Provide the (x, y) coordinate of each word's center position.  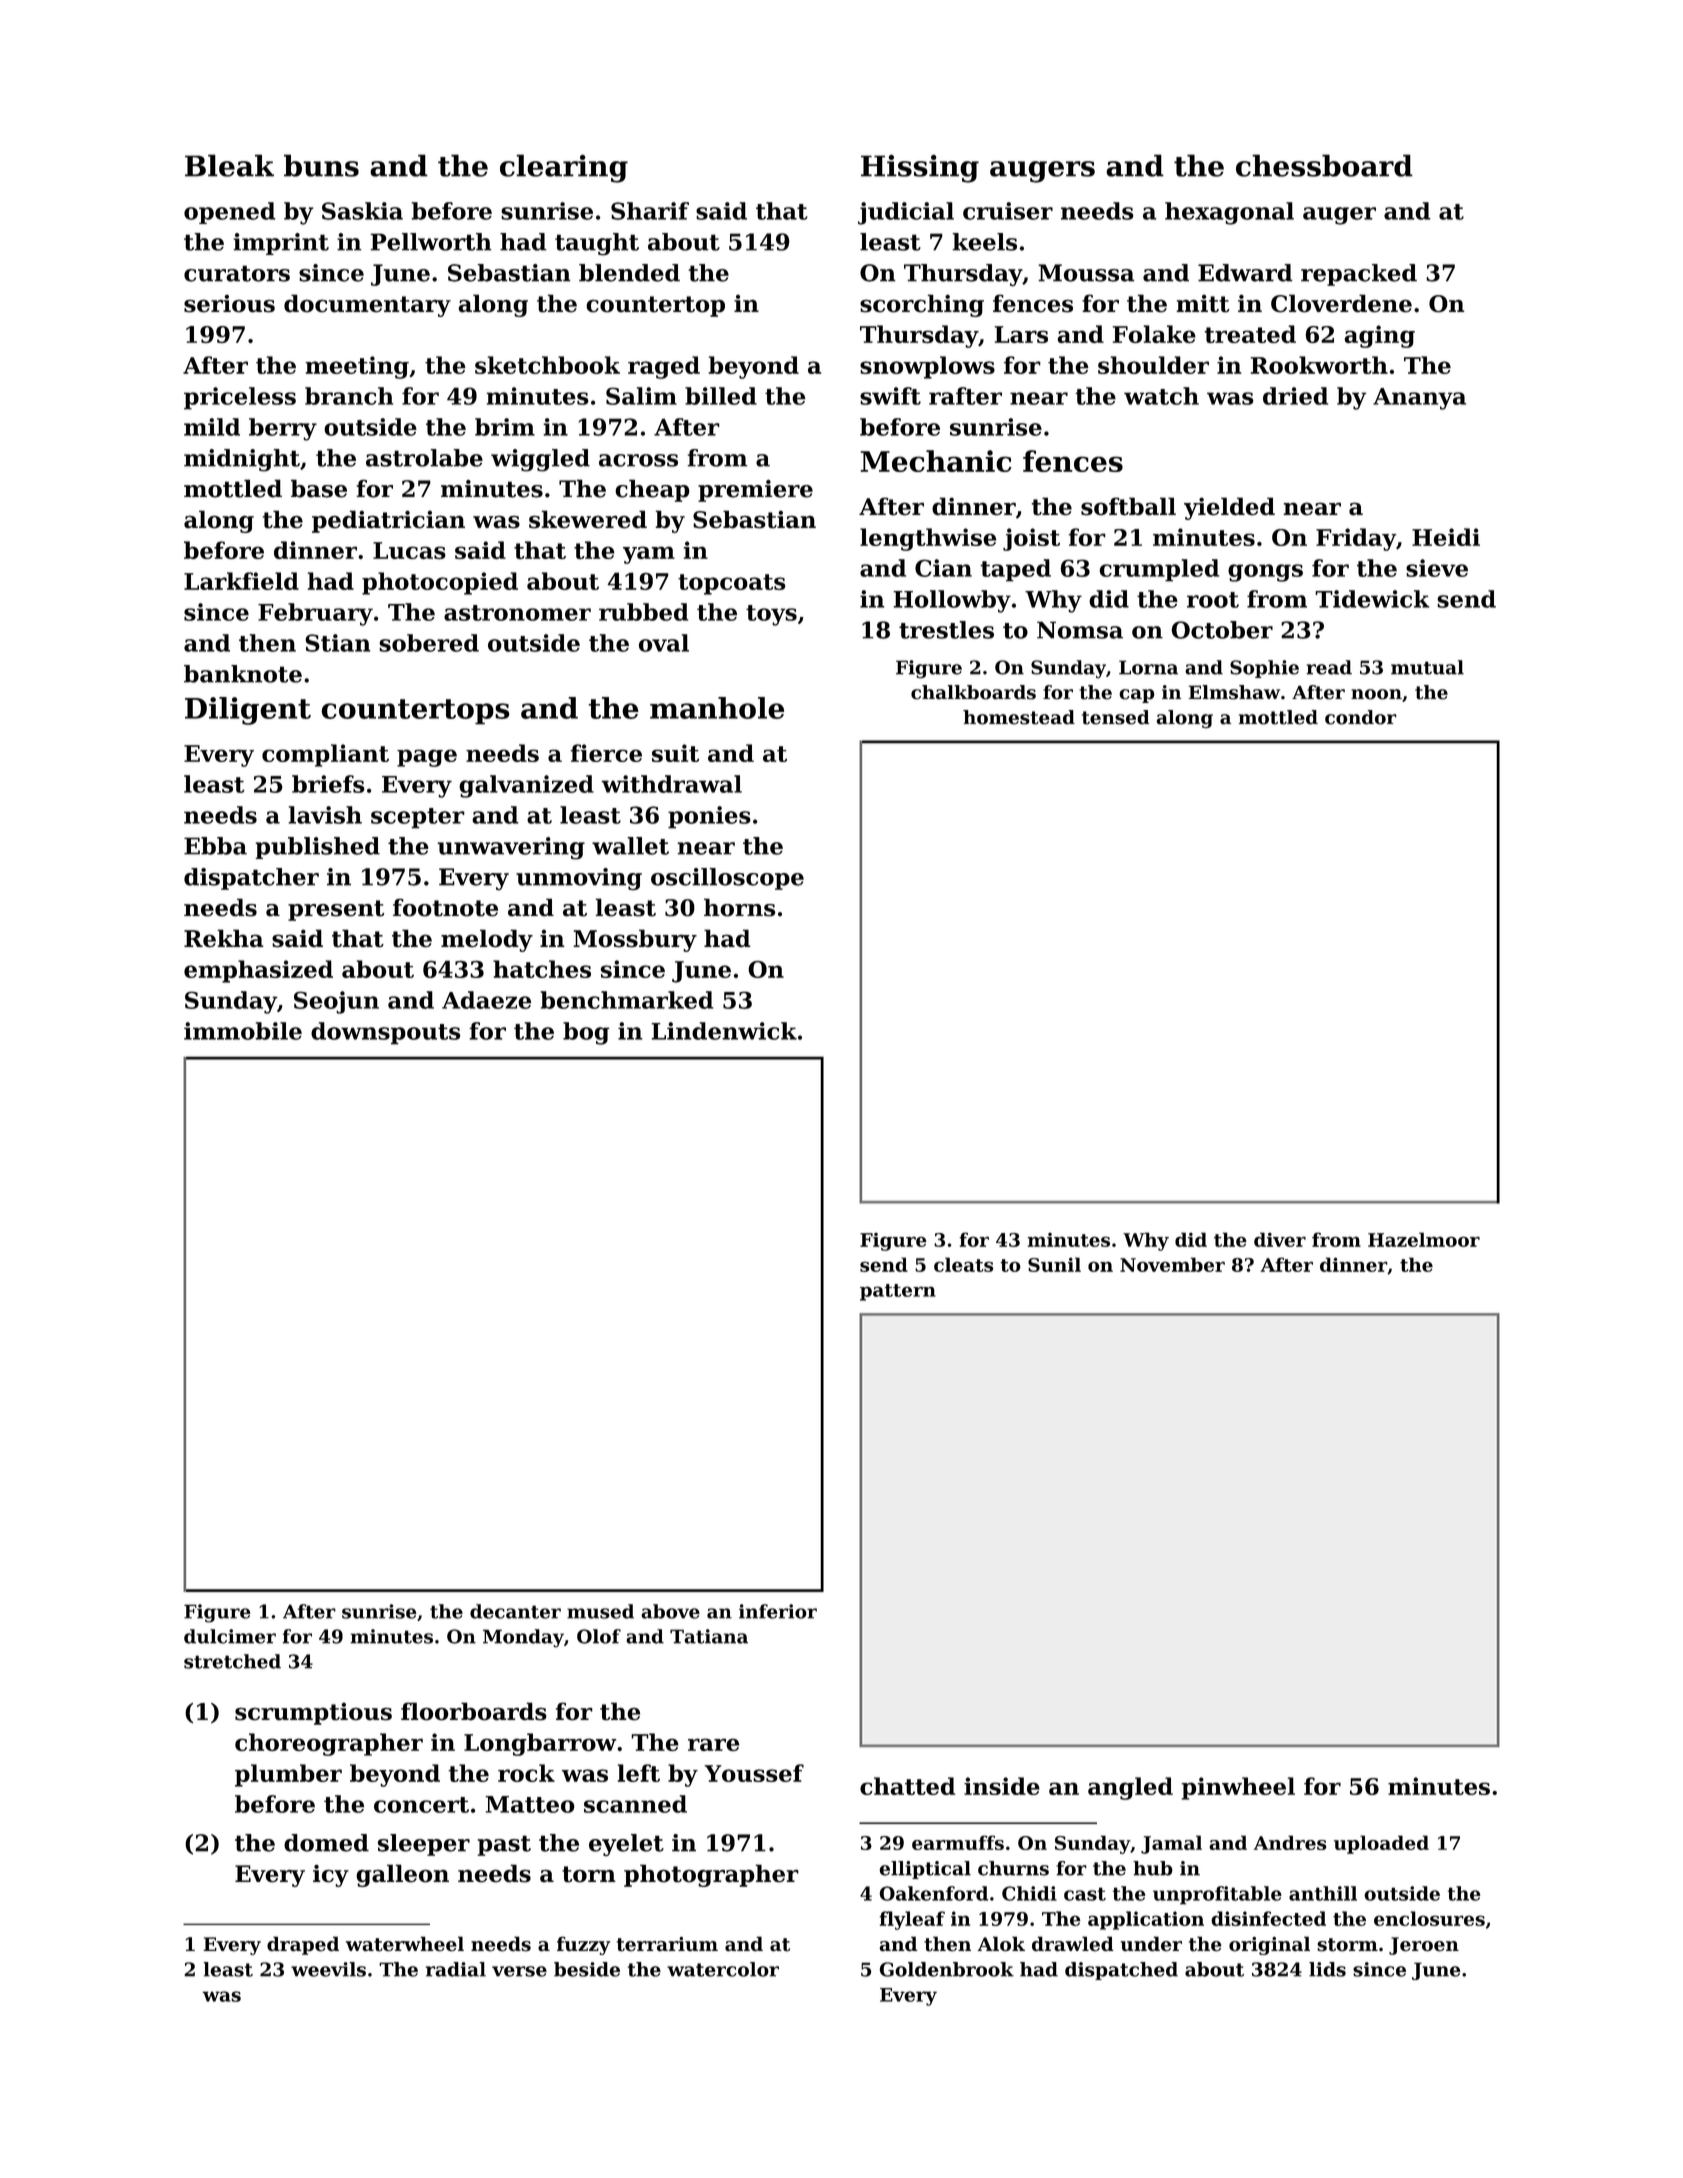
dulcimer (230, 1636)
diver (1280, 1239)
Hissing (920, 168)
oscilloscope (727, 879)
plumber (288, 1775)
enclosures (1429, 1918)
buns (321, 165)
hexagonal (1229, 213)
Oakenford (933, 1893)
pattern (898, 1292)
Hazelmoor (1424, 1239)
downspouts (385, 1033)
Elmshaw (1234, 692)
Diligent (248, 711)
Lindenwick (724, 1031)
